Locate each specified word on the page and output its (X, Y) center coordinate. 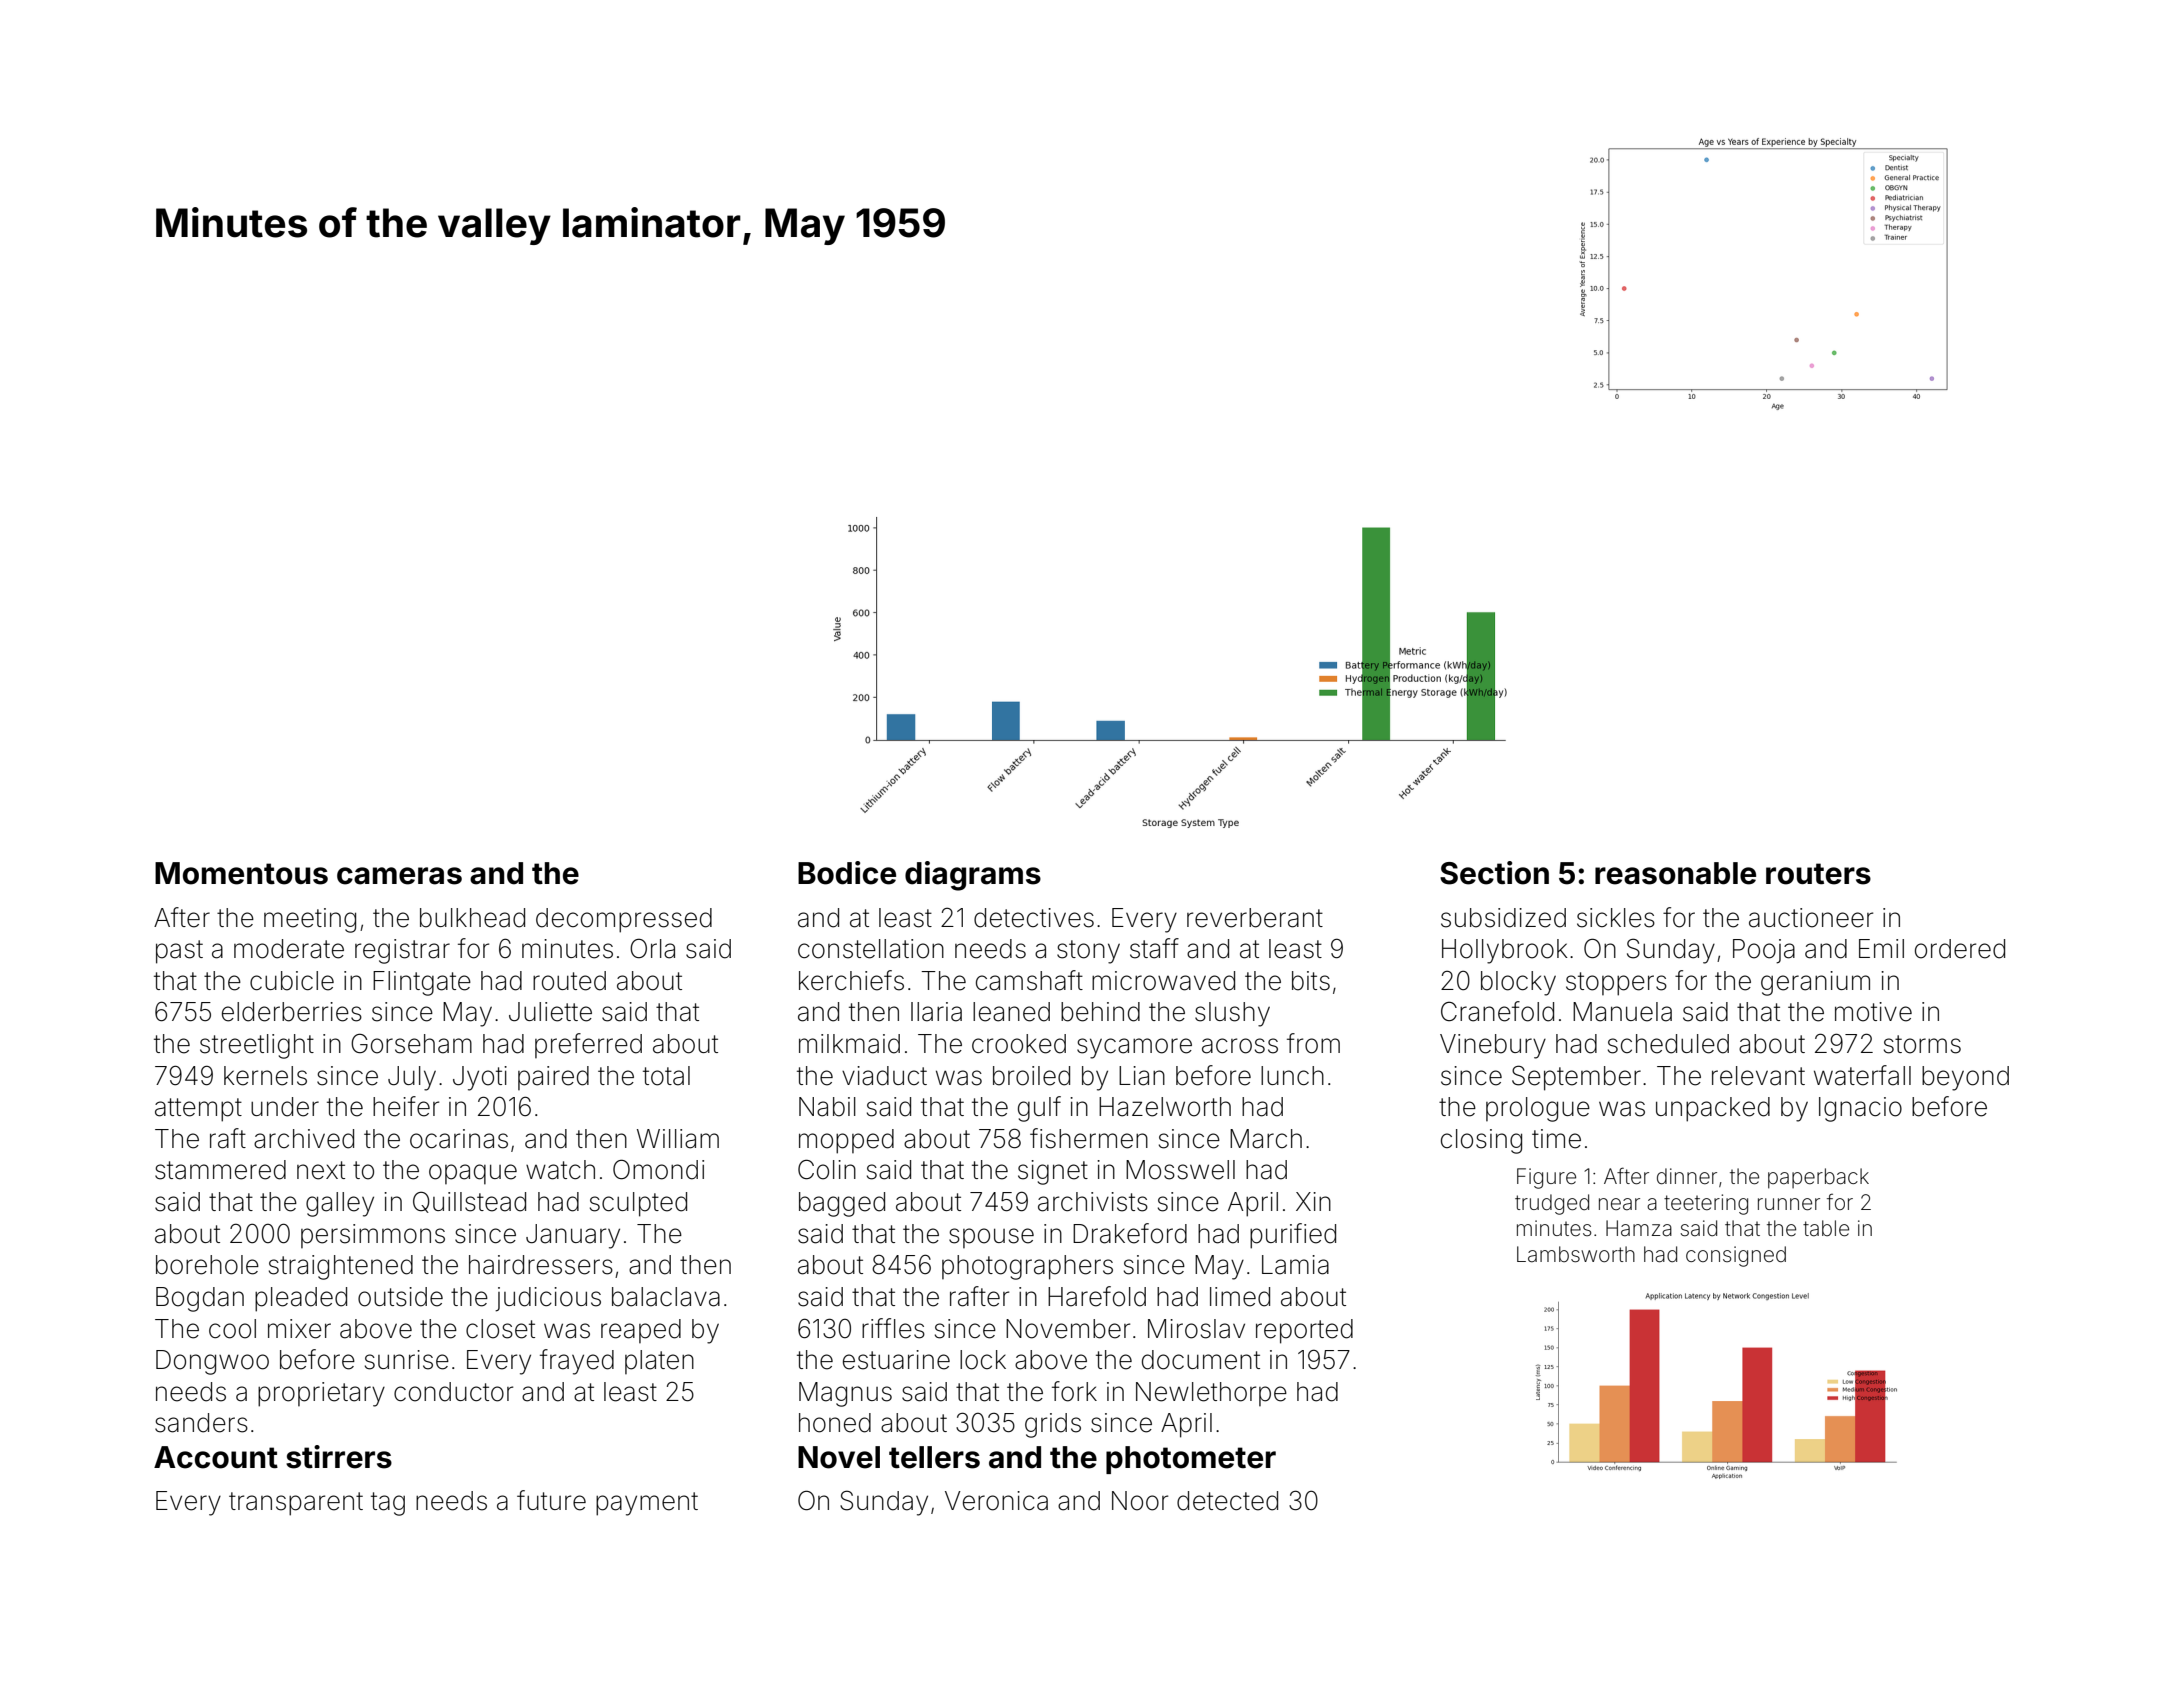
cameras (399, 876)
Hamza (1639, 1228)
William (678, 1139)
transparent (296, 1504)
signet (1053, 1172)
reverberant (1255, 918)
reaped (641, 1331)
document (1201, 1360)
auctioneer (1811, 918)
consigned (1736, 1256)
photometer (1191, 1460)
